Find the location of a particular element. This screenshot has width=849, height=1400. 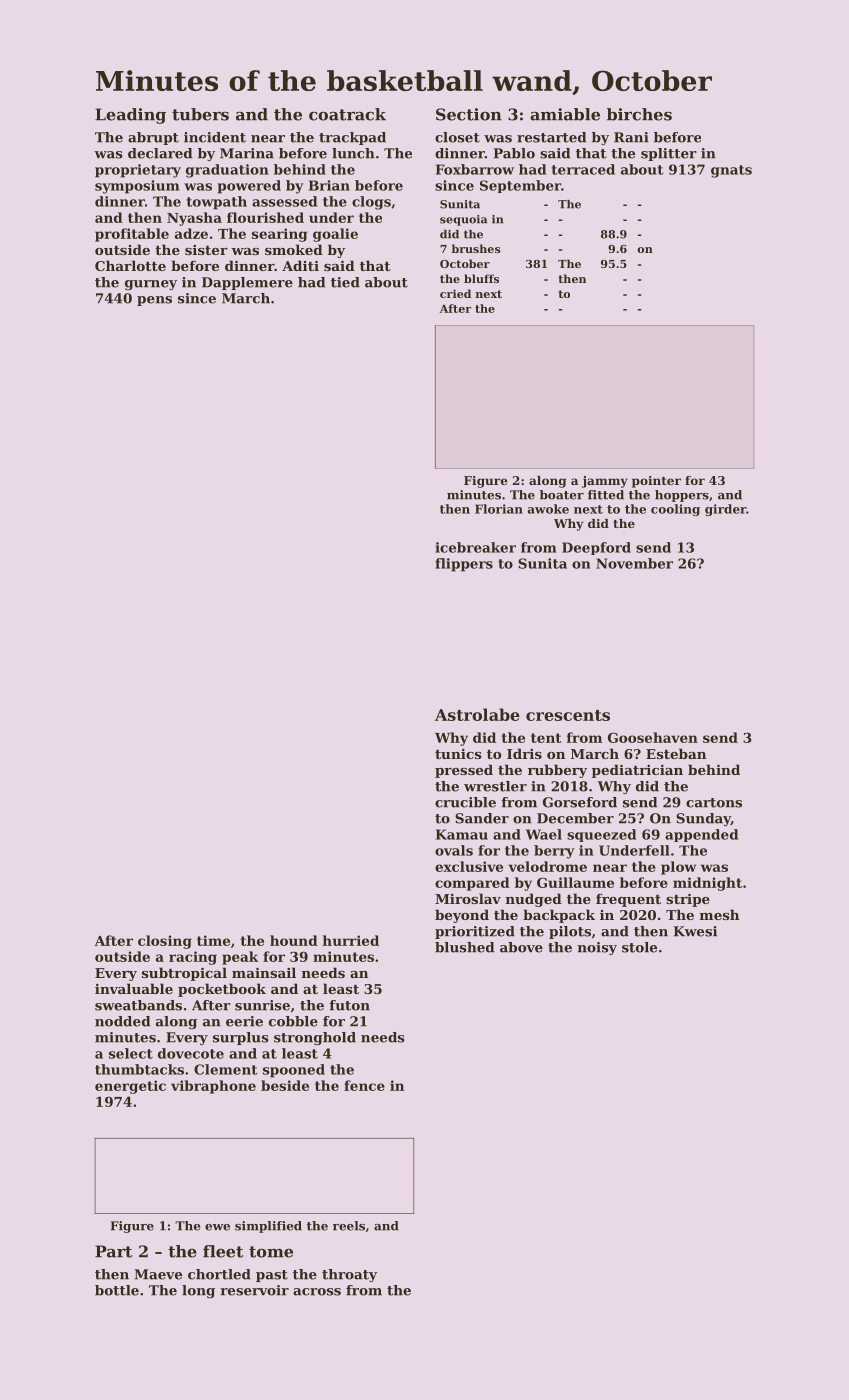

stole is located at coordinates (639, 947).
